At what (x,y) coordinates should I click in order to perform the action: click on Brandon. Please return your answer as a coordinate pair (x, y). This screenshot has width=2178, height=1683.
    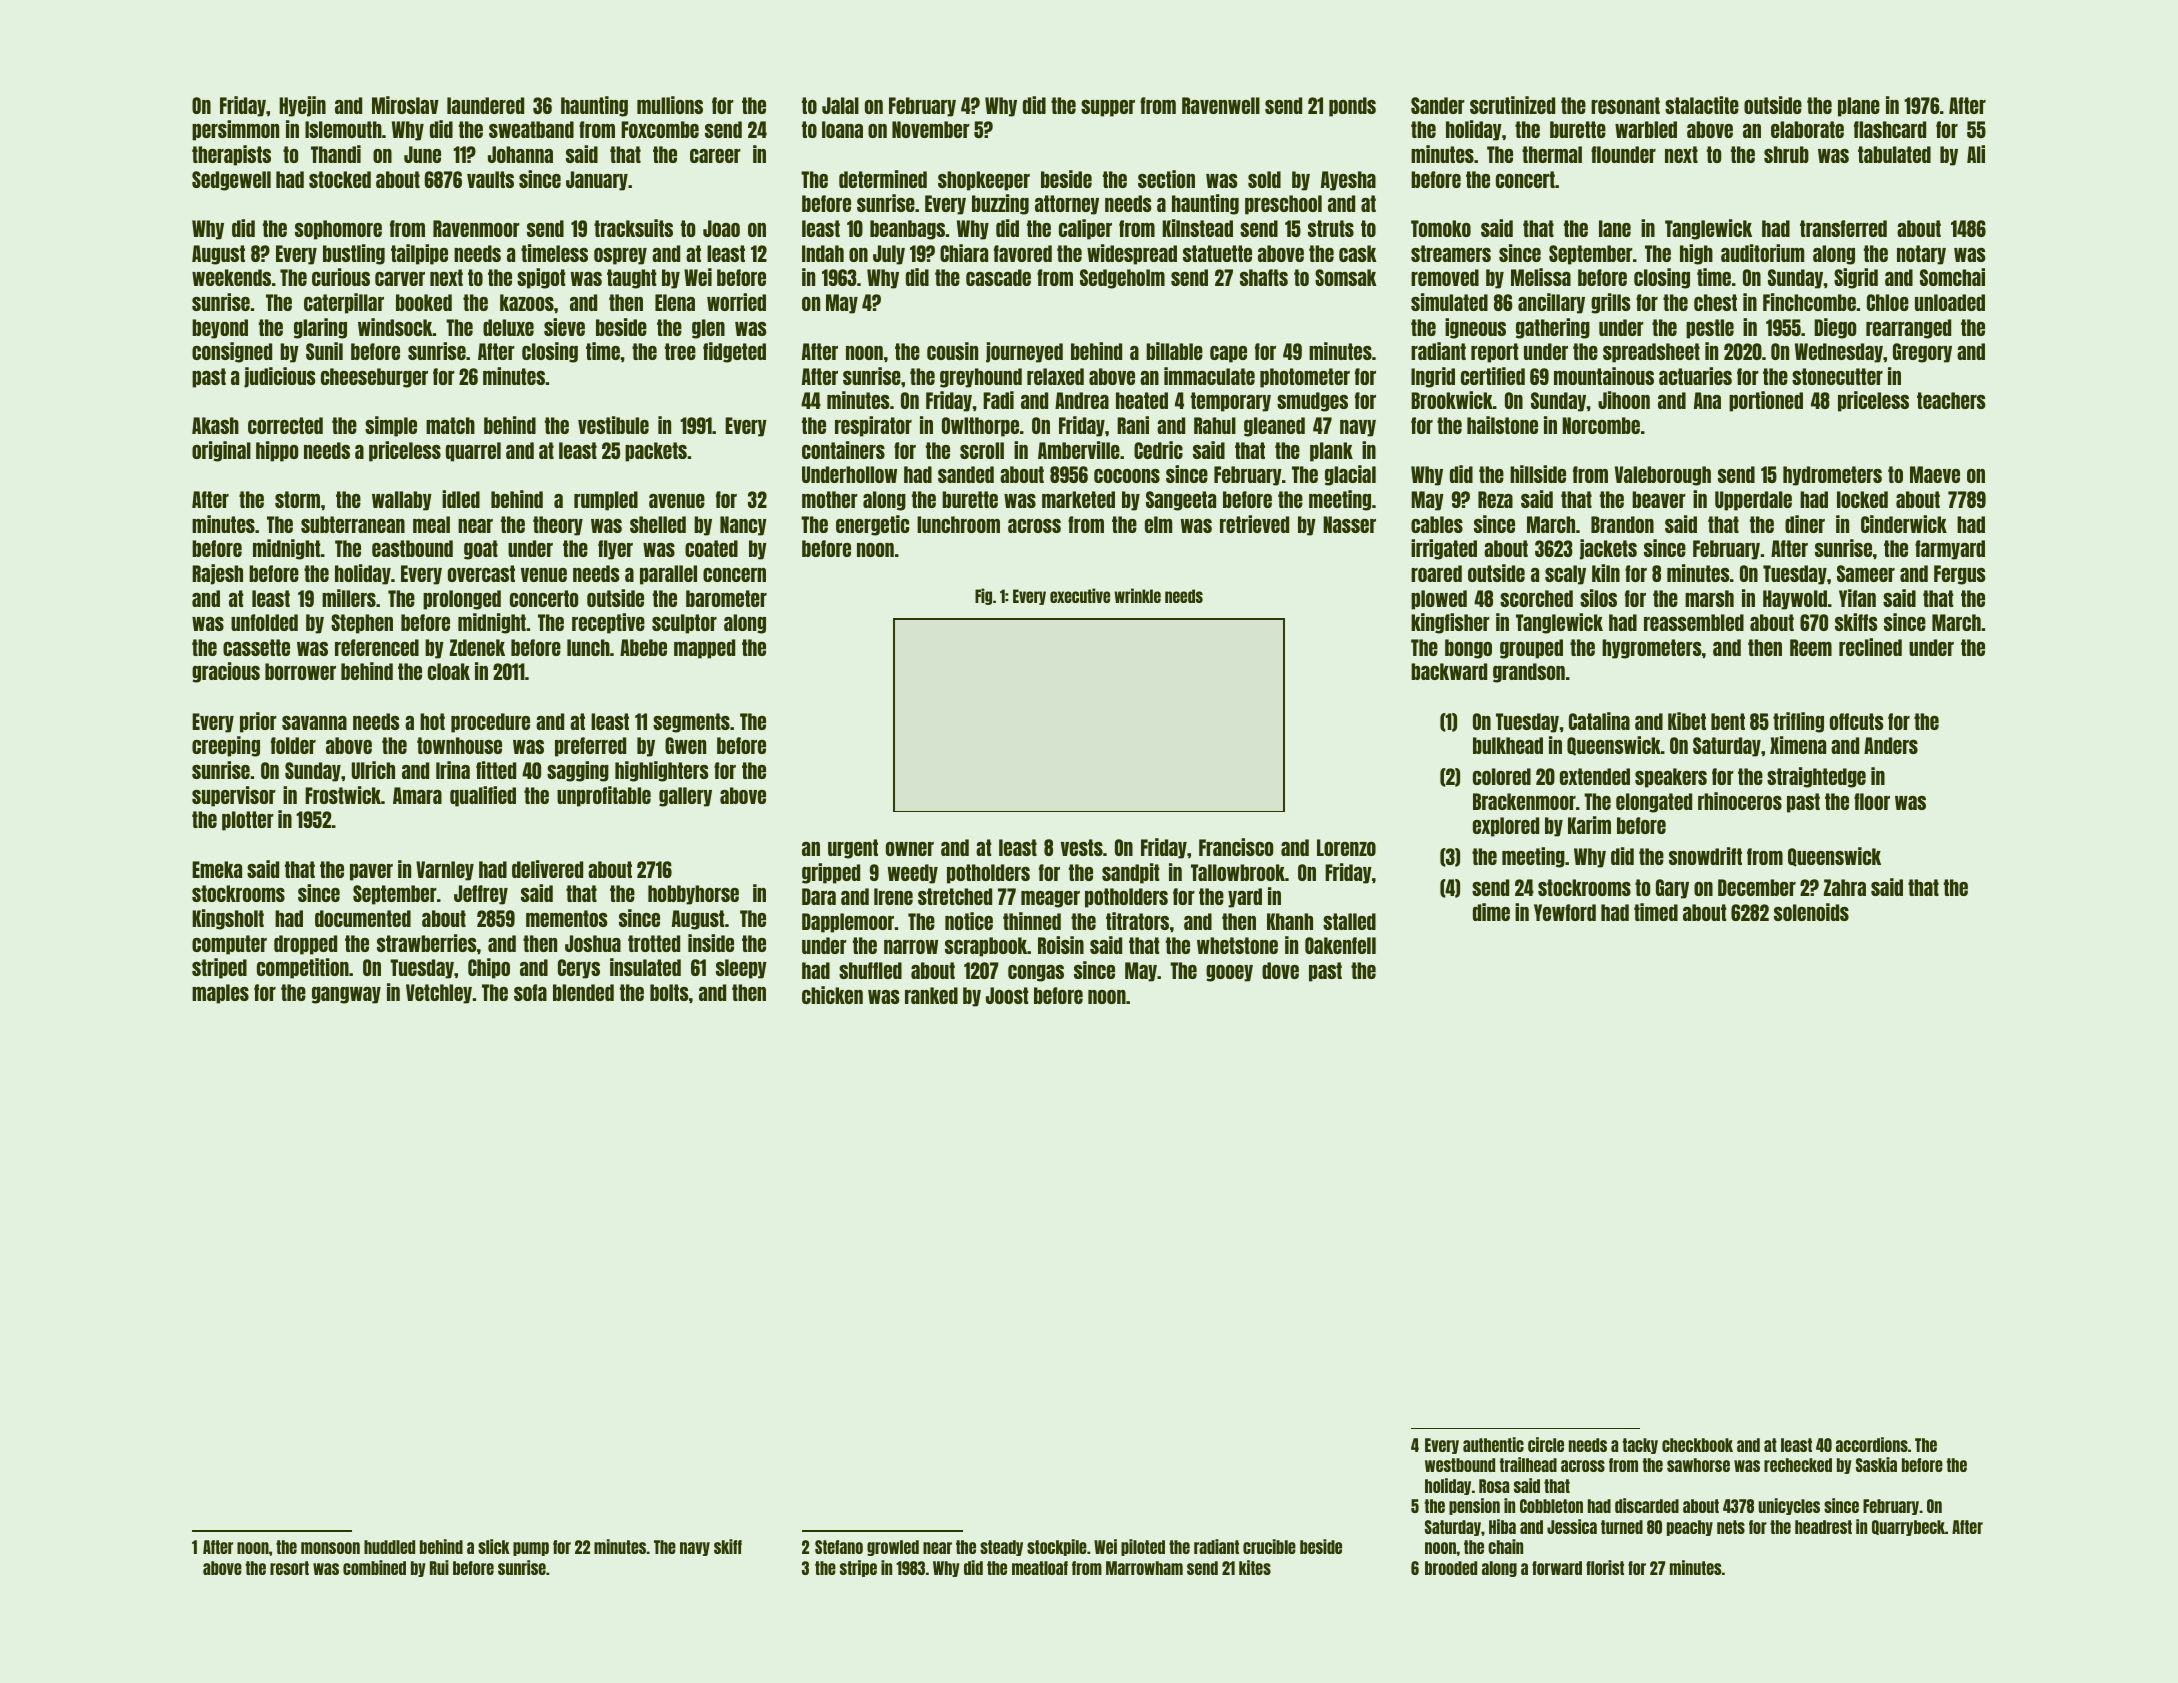
    Looking at the image, I should click on (1622, 524).
